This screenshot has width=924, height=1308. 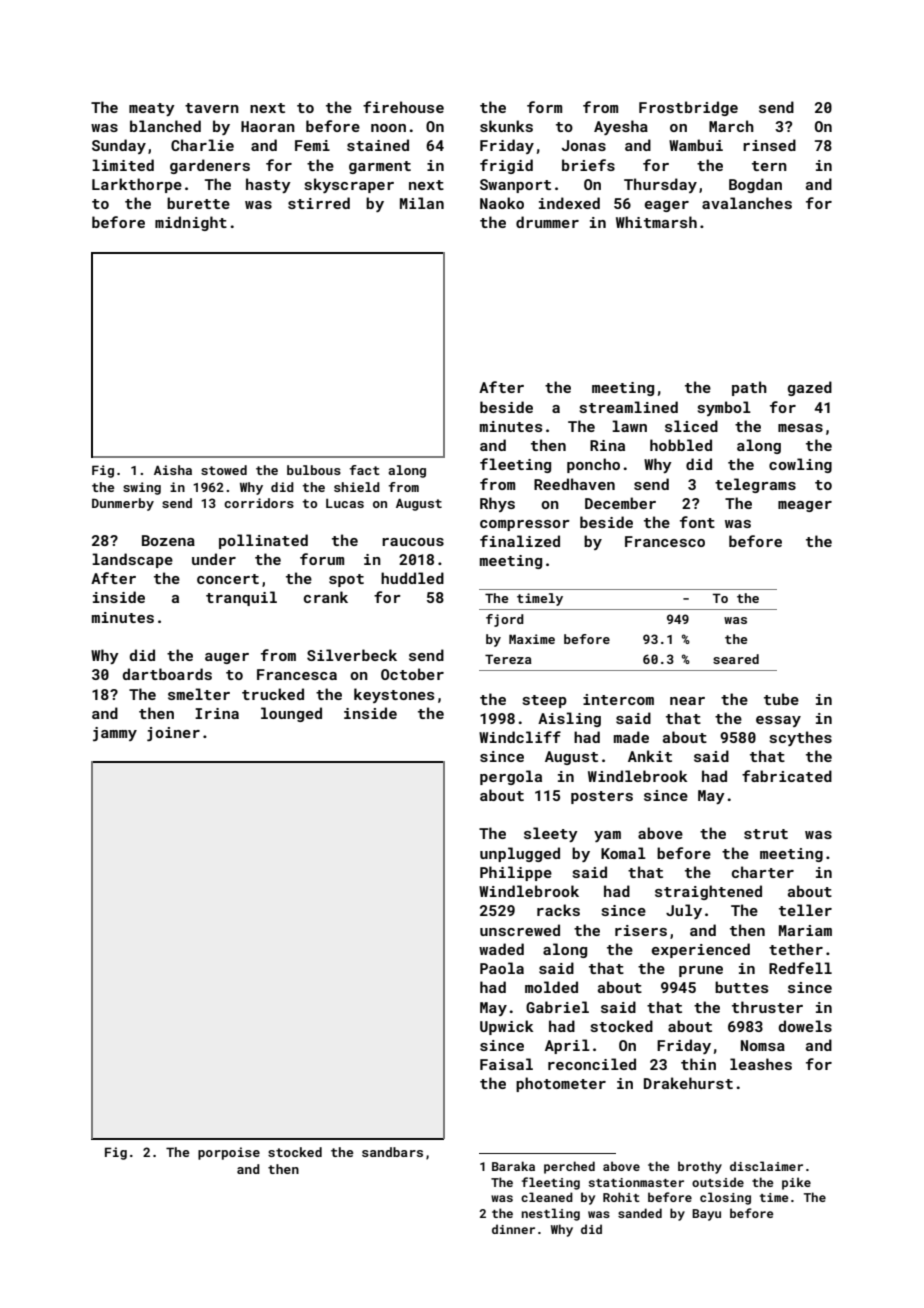 What do you see at coordinates (574, 484) in the screenshot?
I see `Reedhaven` at bounding box center [574, 484].
